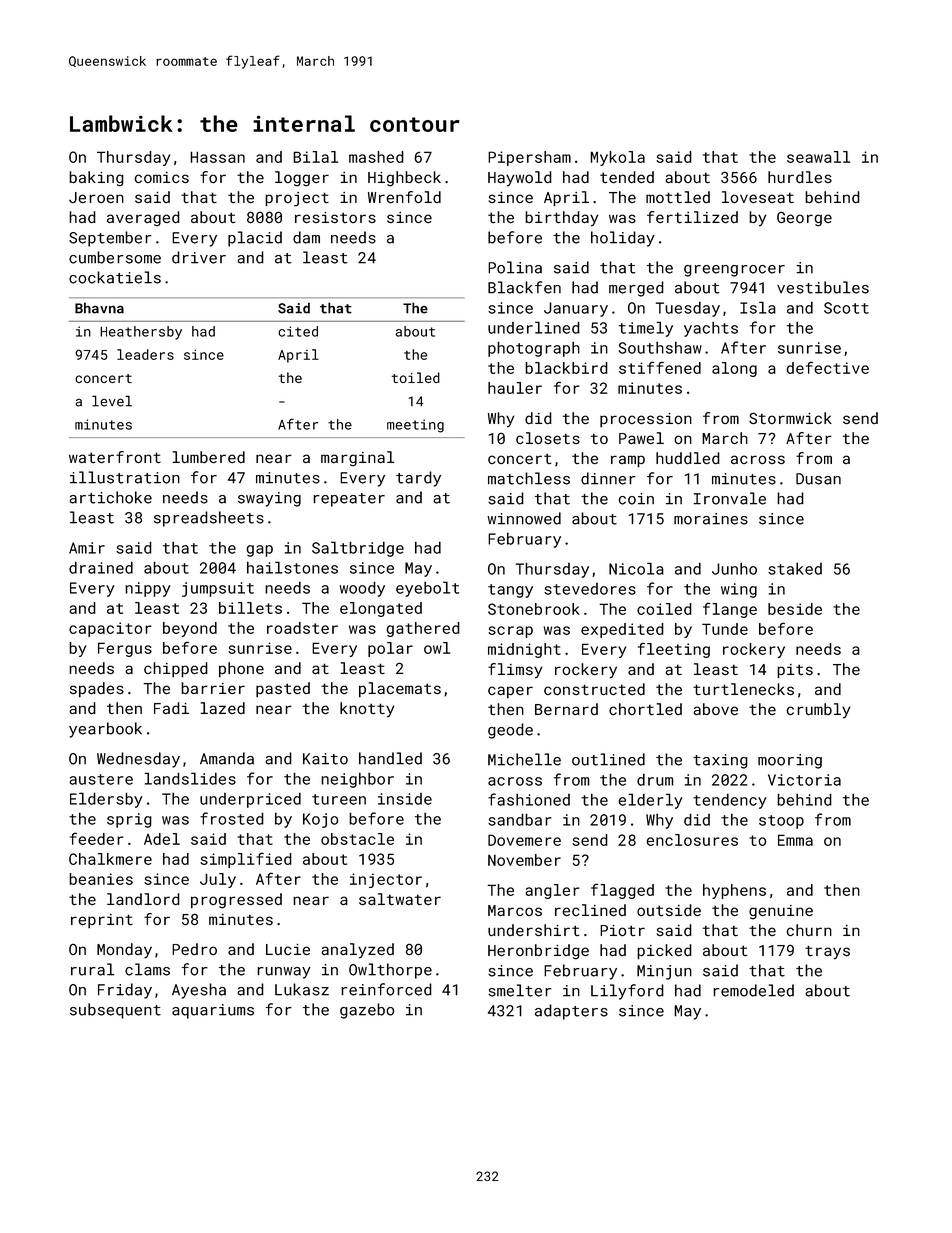 The width and height of the screenshot is (952, 1233). I want to click on hyphens, so click(734, 891).
